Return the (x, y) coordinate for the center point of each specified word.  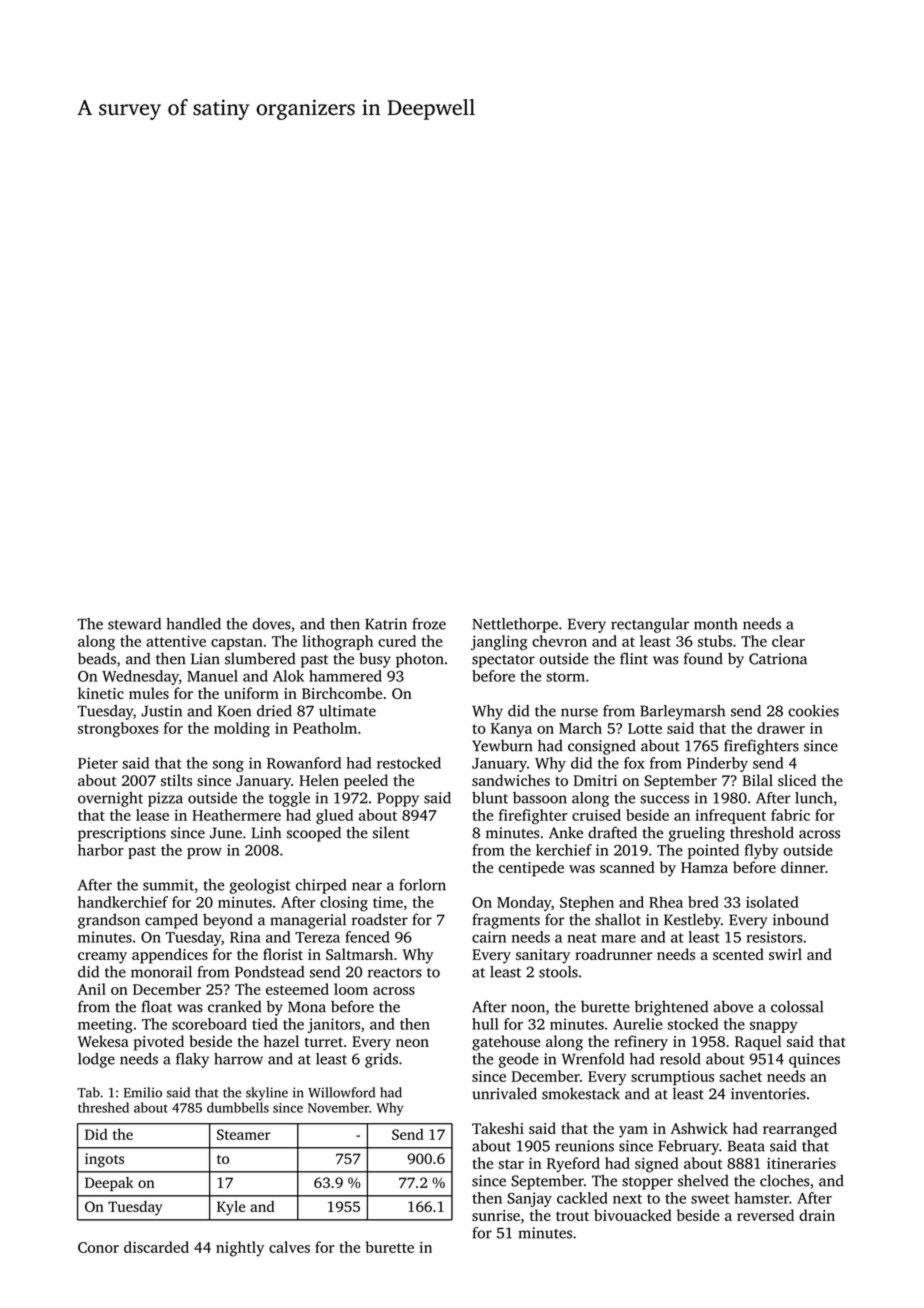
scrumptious (672, 1078)
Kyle (231, 1208)
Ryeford (573, 1165)
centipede (531, 869)
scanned (627, 867)
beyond (228, 921)
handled (193, 624)
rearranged (800, 1130)
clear (788, 641)
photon (420, 660)
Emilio (143, 1092)
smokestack (581, 1094)
